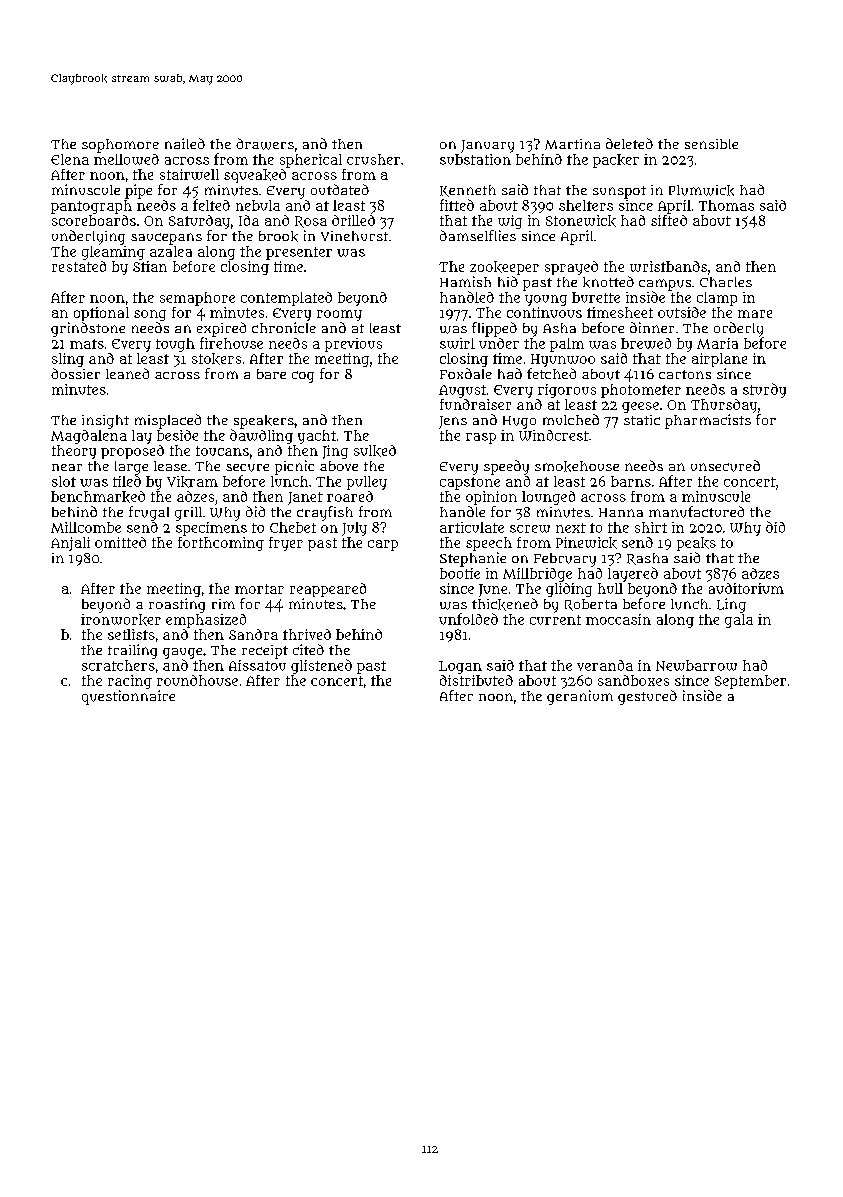 This page has width=843, height=1197. Describe the element at coordinates (468, 191) in the page. I see `Kenneth` at that location.
